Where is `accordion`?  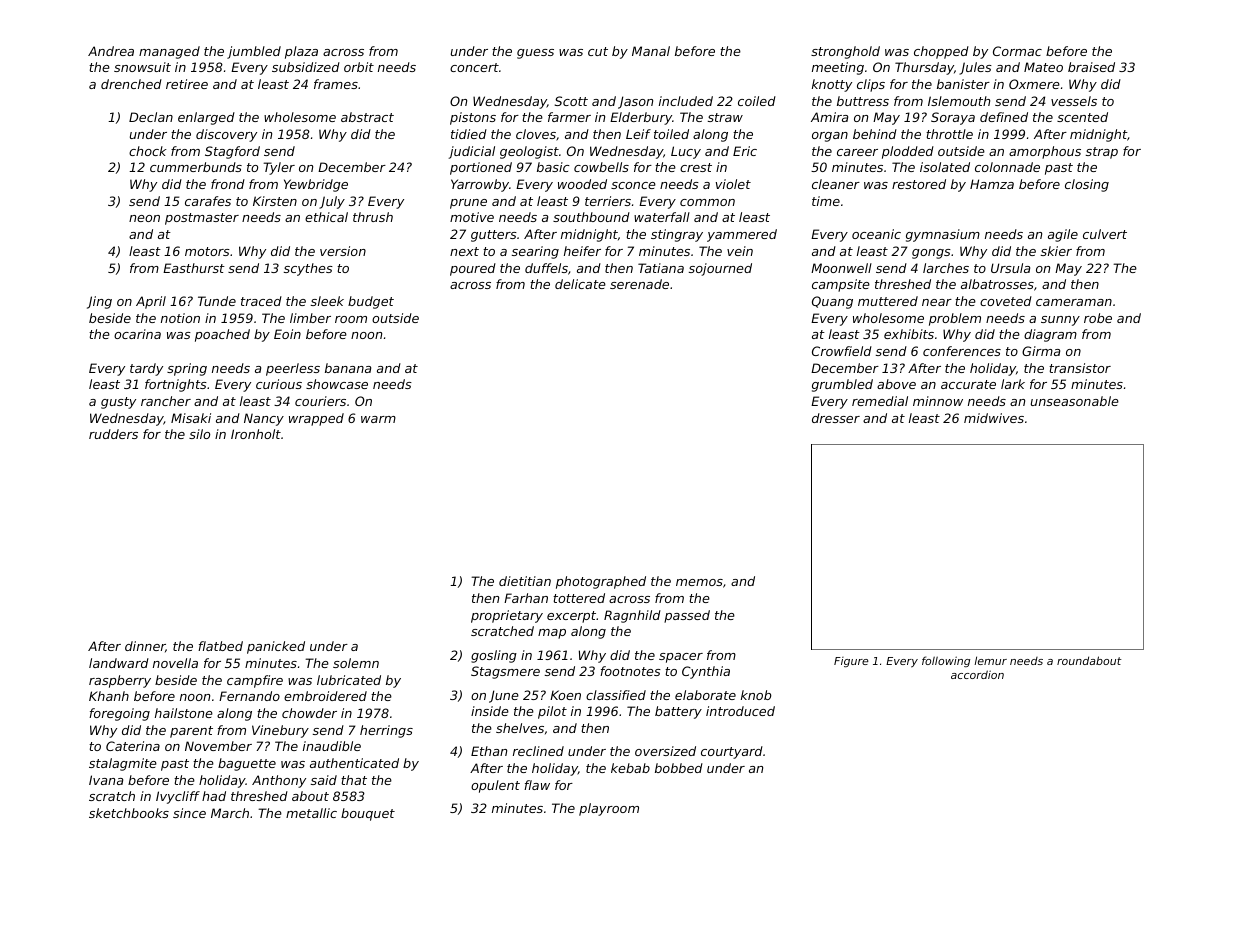
accordion is located at coordinates (977, 674).
